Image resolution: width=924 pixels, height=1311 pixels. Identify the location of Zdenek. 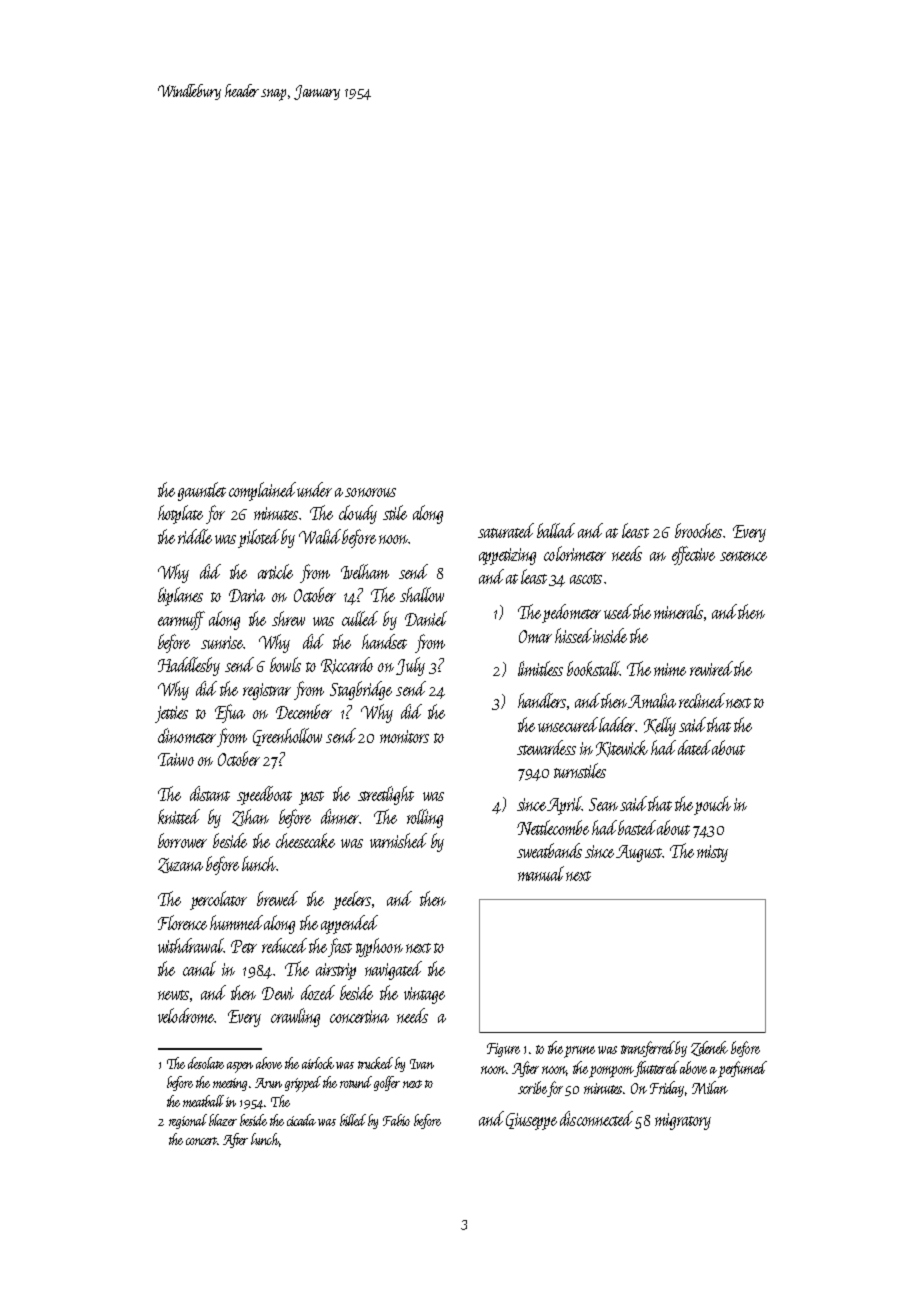
(709, 1048).
